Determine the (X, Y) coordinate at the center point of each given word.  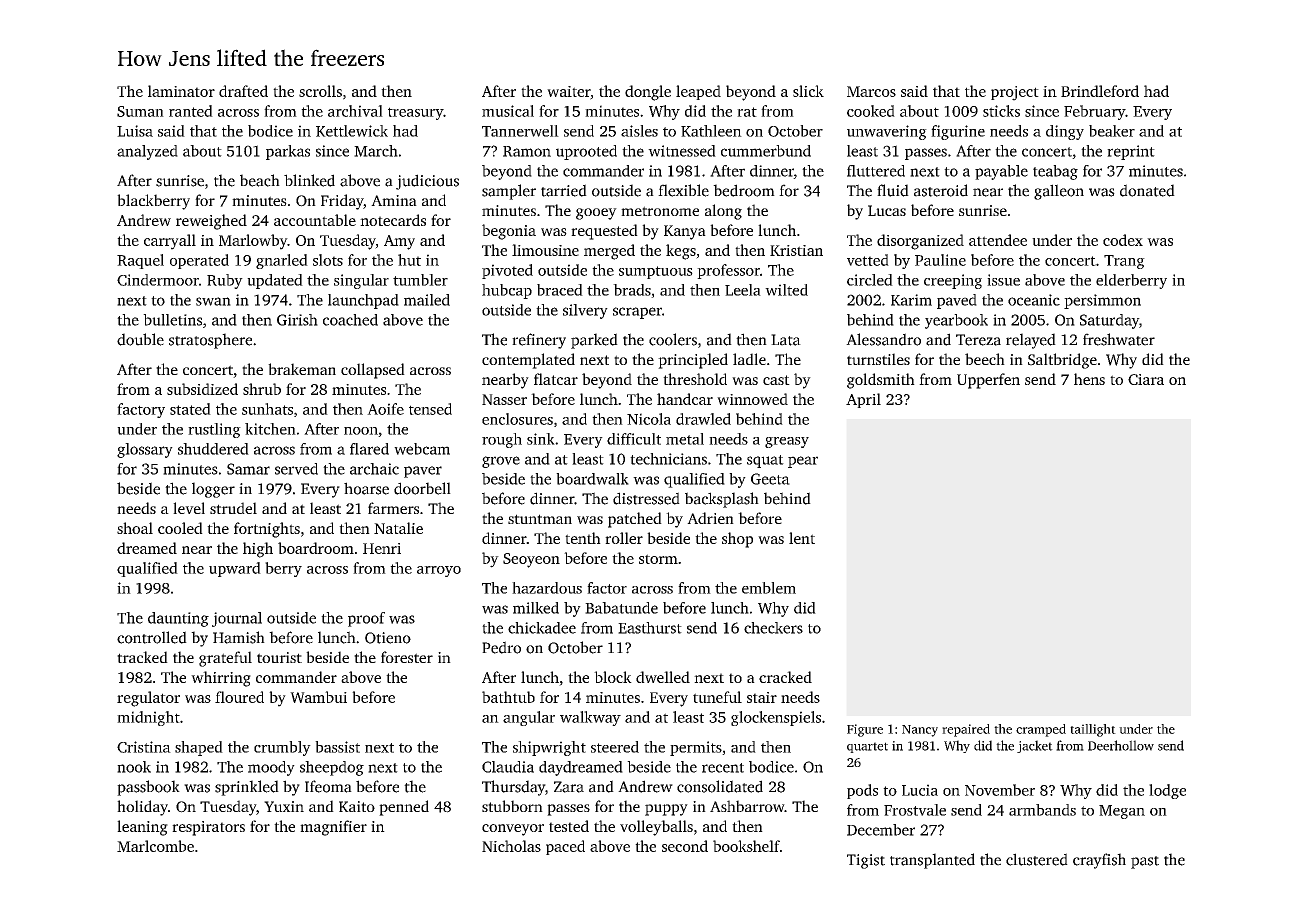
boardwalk (592, 479)
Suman (140, 111)
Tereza (978, 340)
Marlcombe (155, 846)
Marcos (871, 91)
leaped (698, 92)
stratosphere (210, 341)
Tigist (866, 861)
